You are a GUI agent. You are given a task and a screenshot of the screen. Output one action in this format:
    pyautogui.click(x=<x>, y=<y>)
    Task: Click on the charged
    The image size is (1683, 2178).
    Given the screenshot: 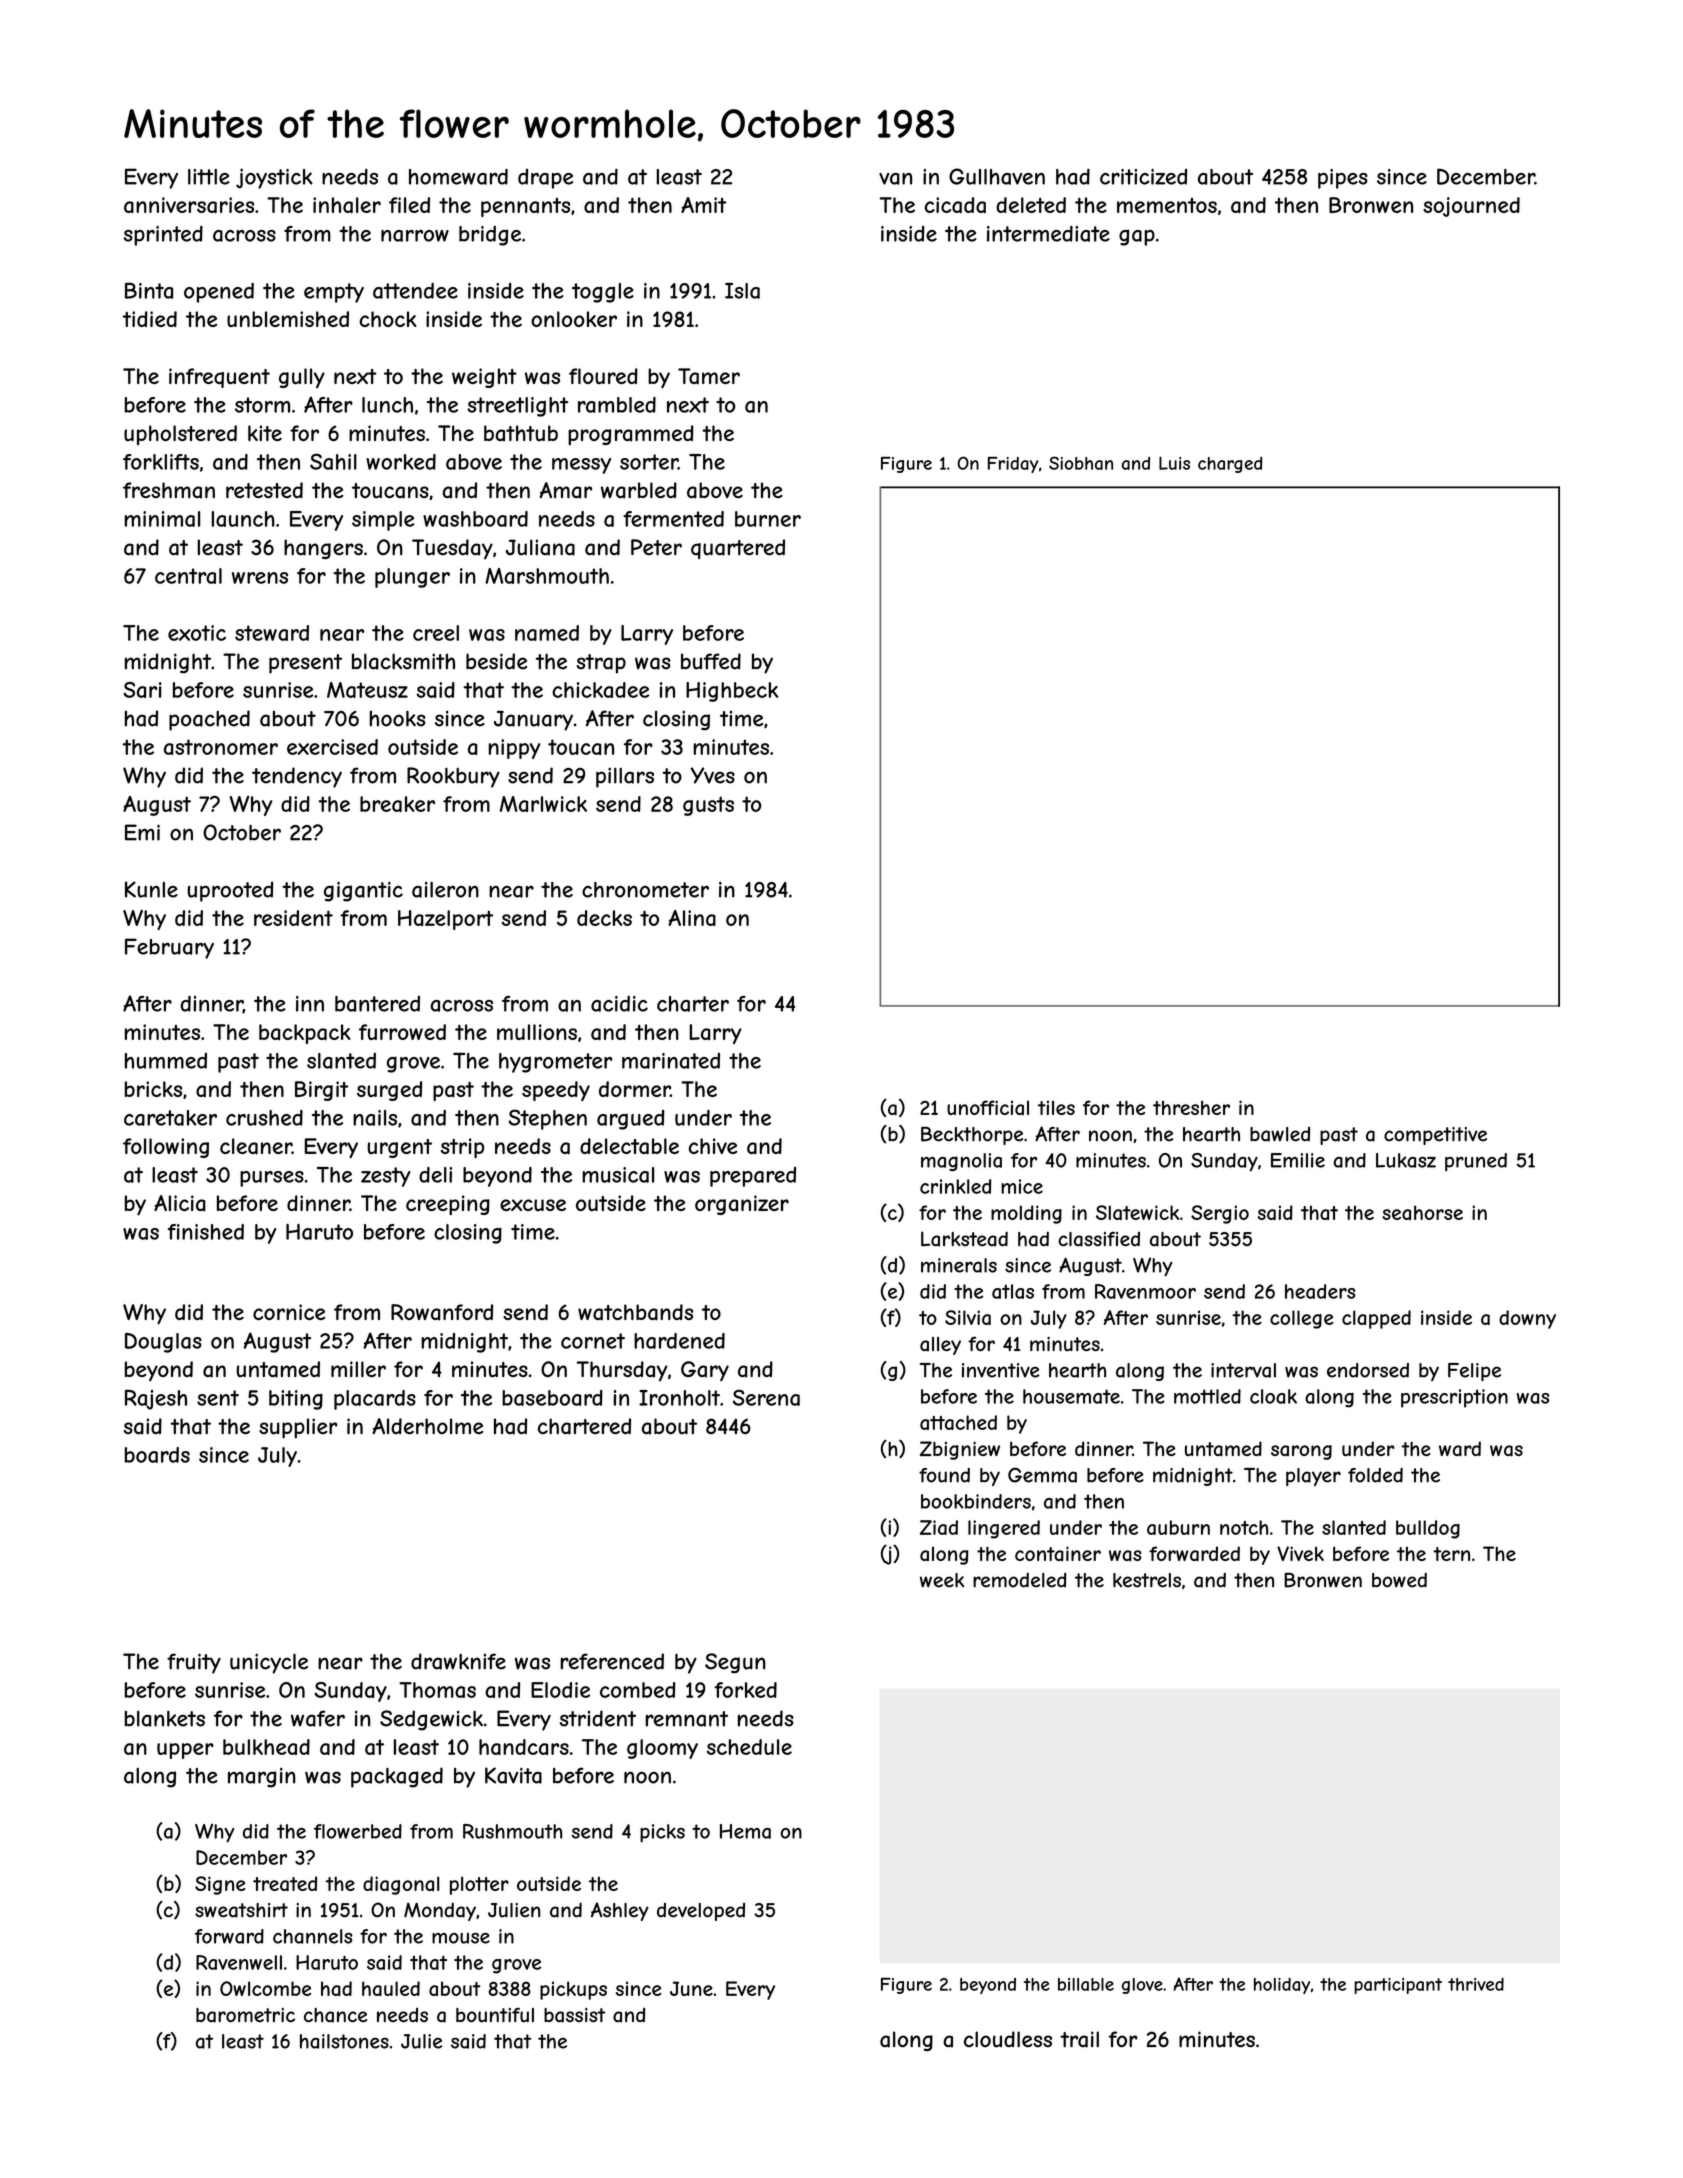 What is the action you would take?
    pyautogui.click(x=1230, y=465)
